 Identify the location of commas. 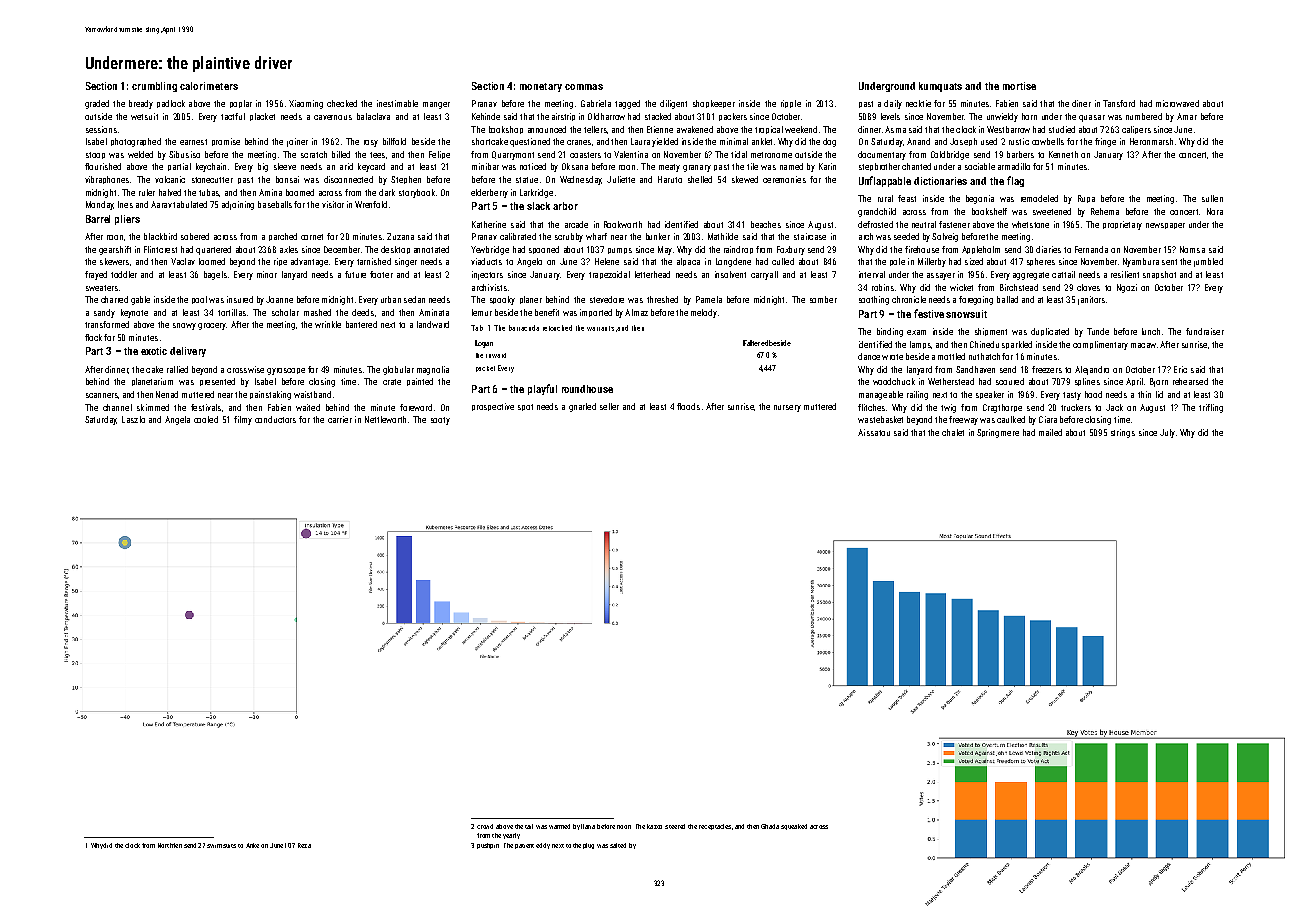
(584, 87).
